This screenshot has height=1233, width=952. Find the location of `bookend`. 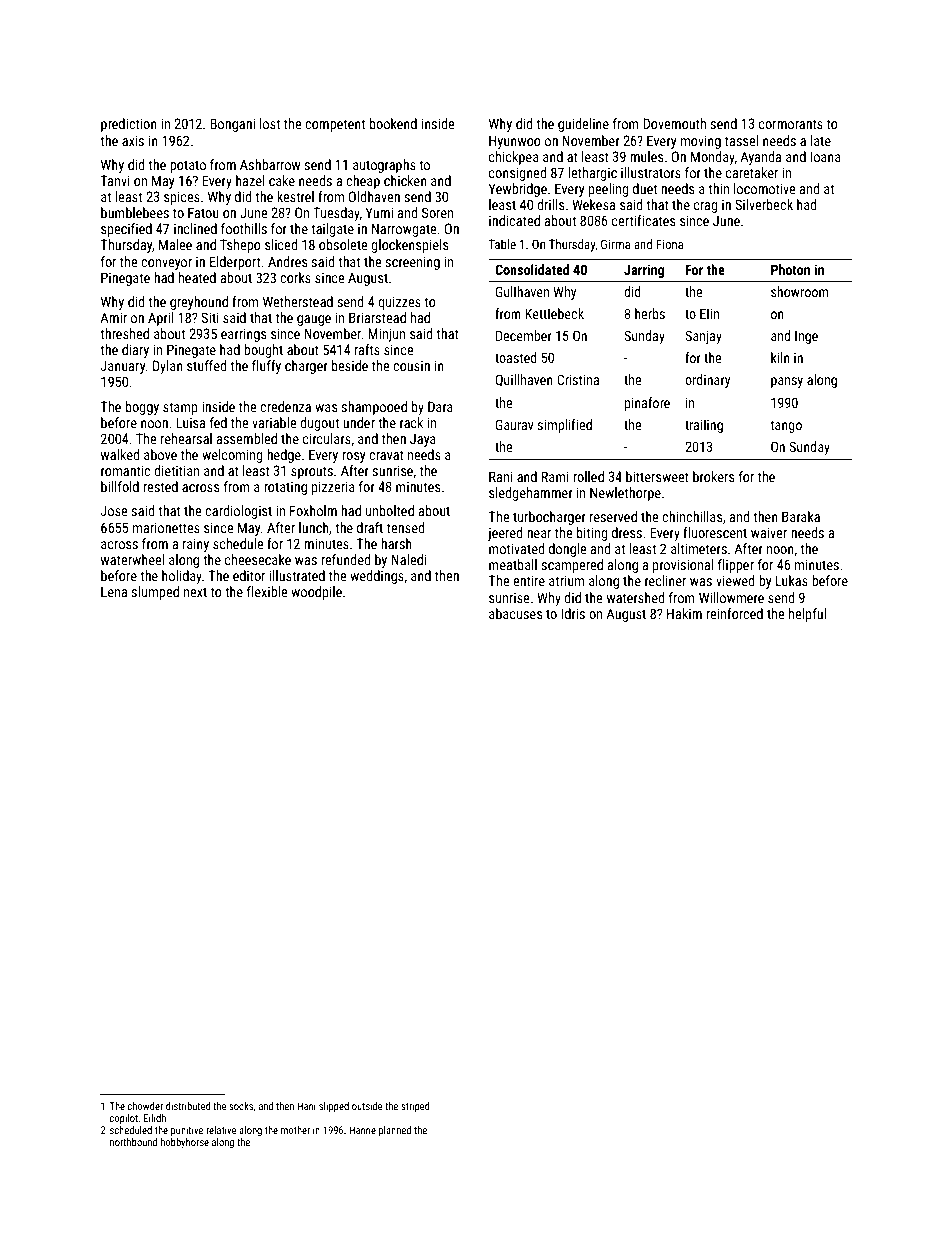

bookend is located at coordinates (393, 123).
